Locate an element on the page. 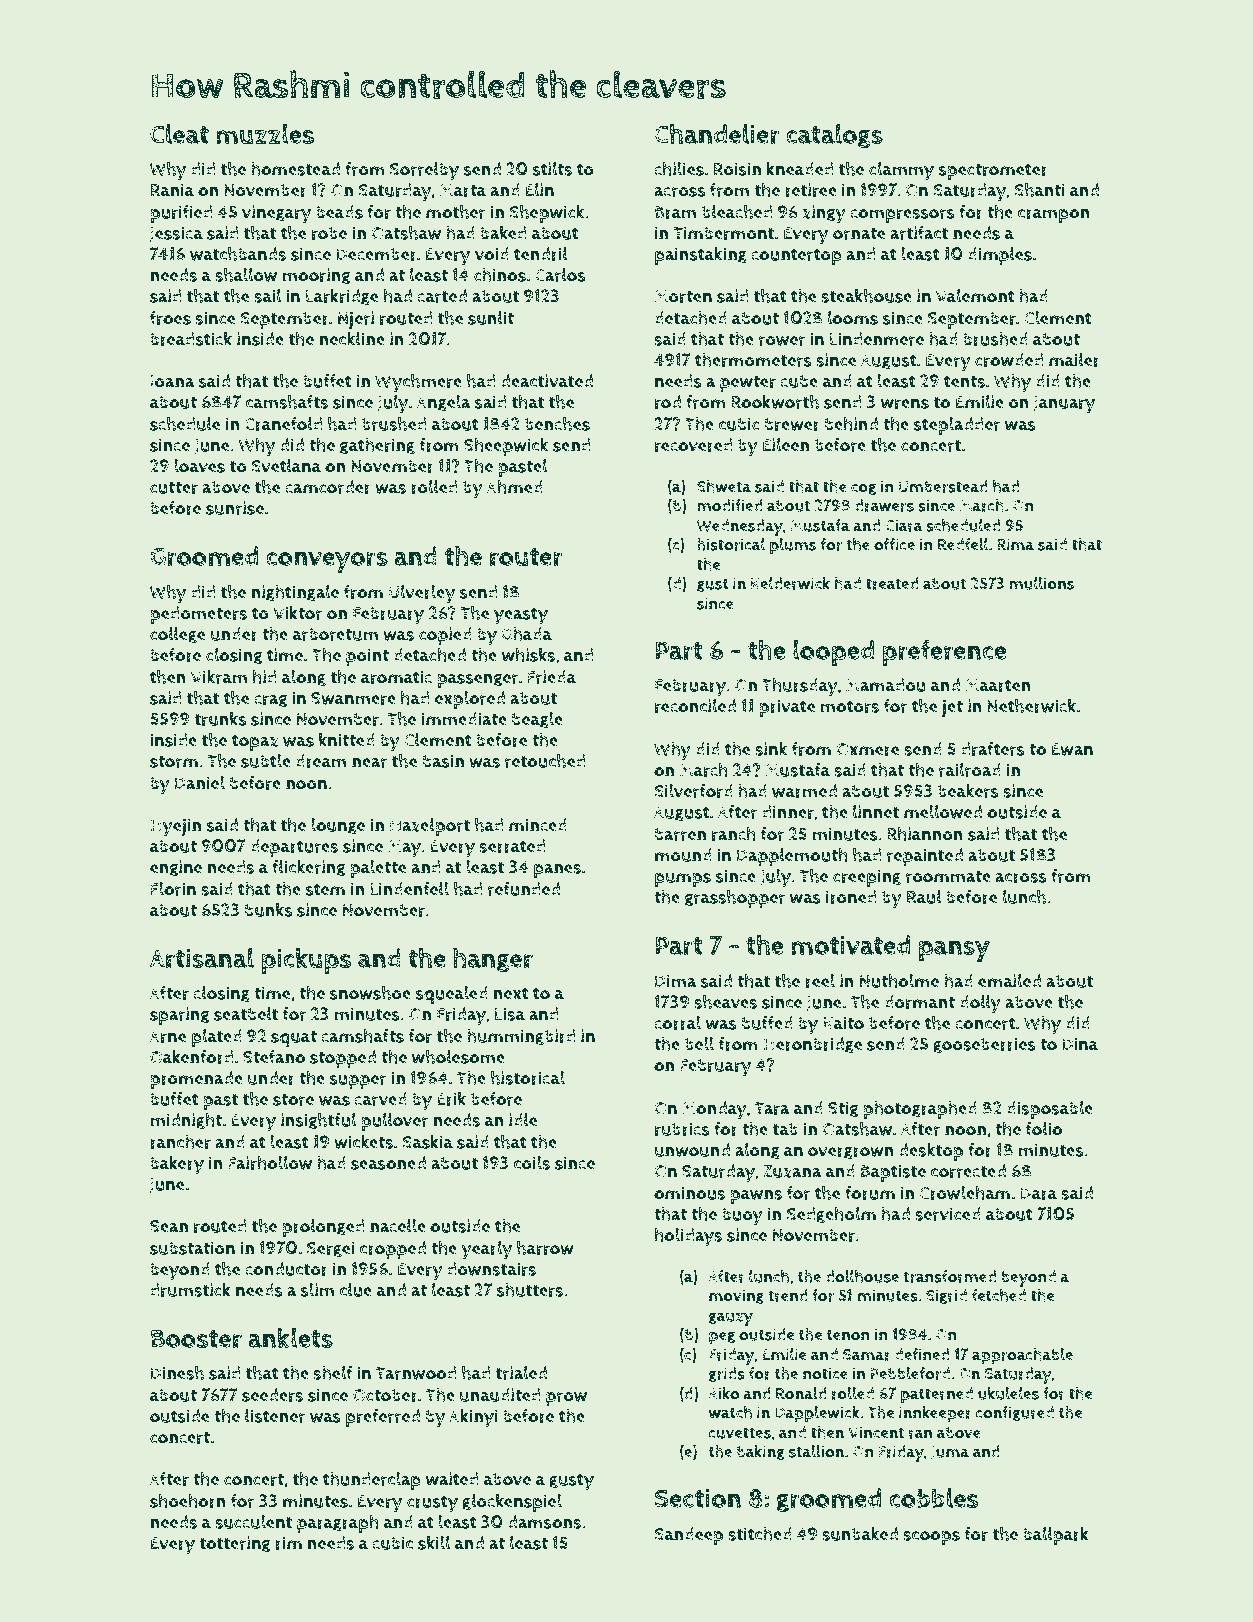 The image size is (1253, 1622). behind is located at coordinates (851, 423).
